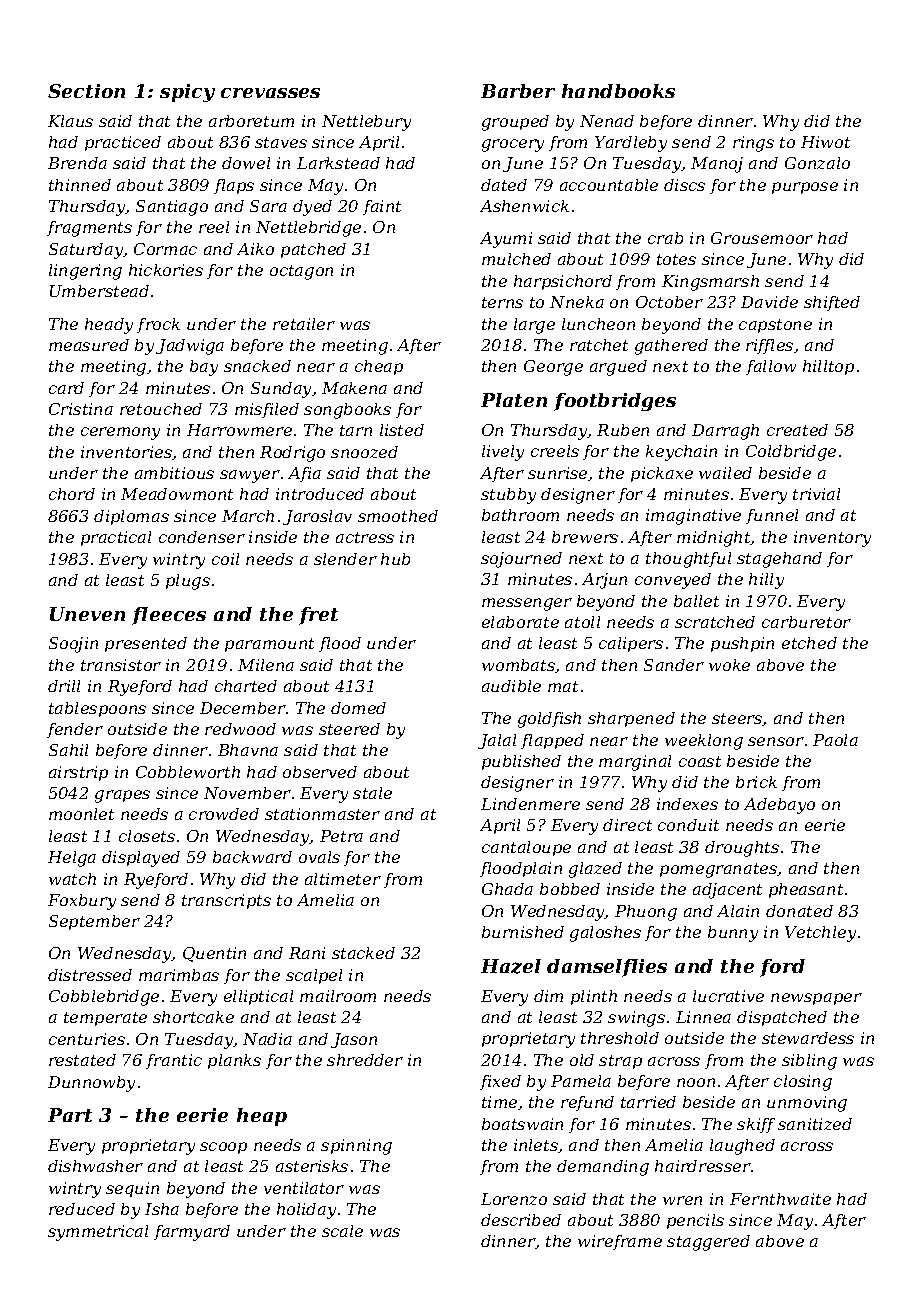 Image resolution: width=924 pixels, height=1308 pixels. Describe the element at coordinates (234, 1061) in the screenshot. I see `planks` at that location.
